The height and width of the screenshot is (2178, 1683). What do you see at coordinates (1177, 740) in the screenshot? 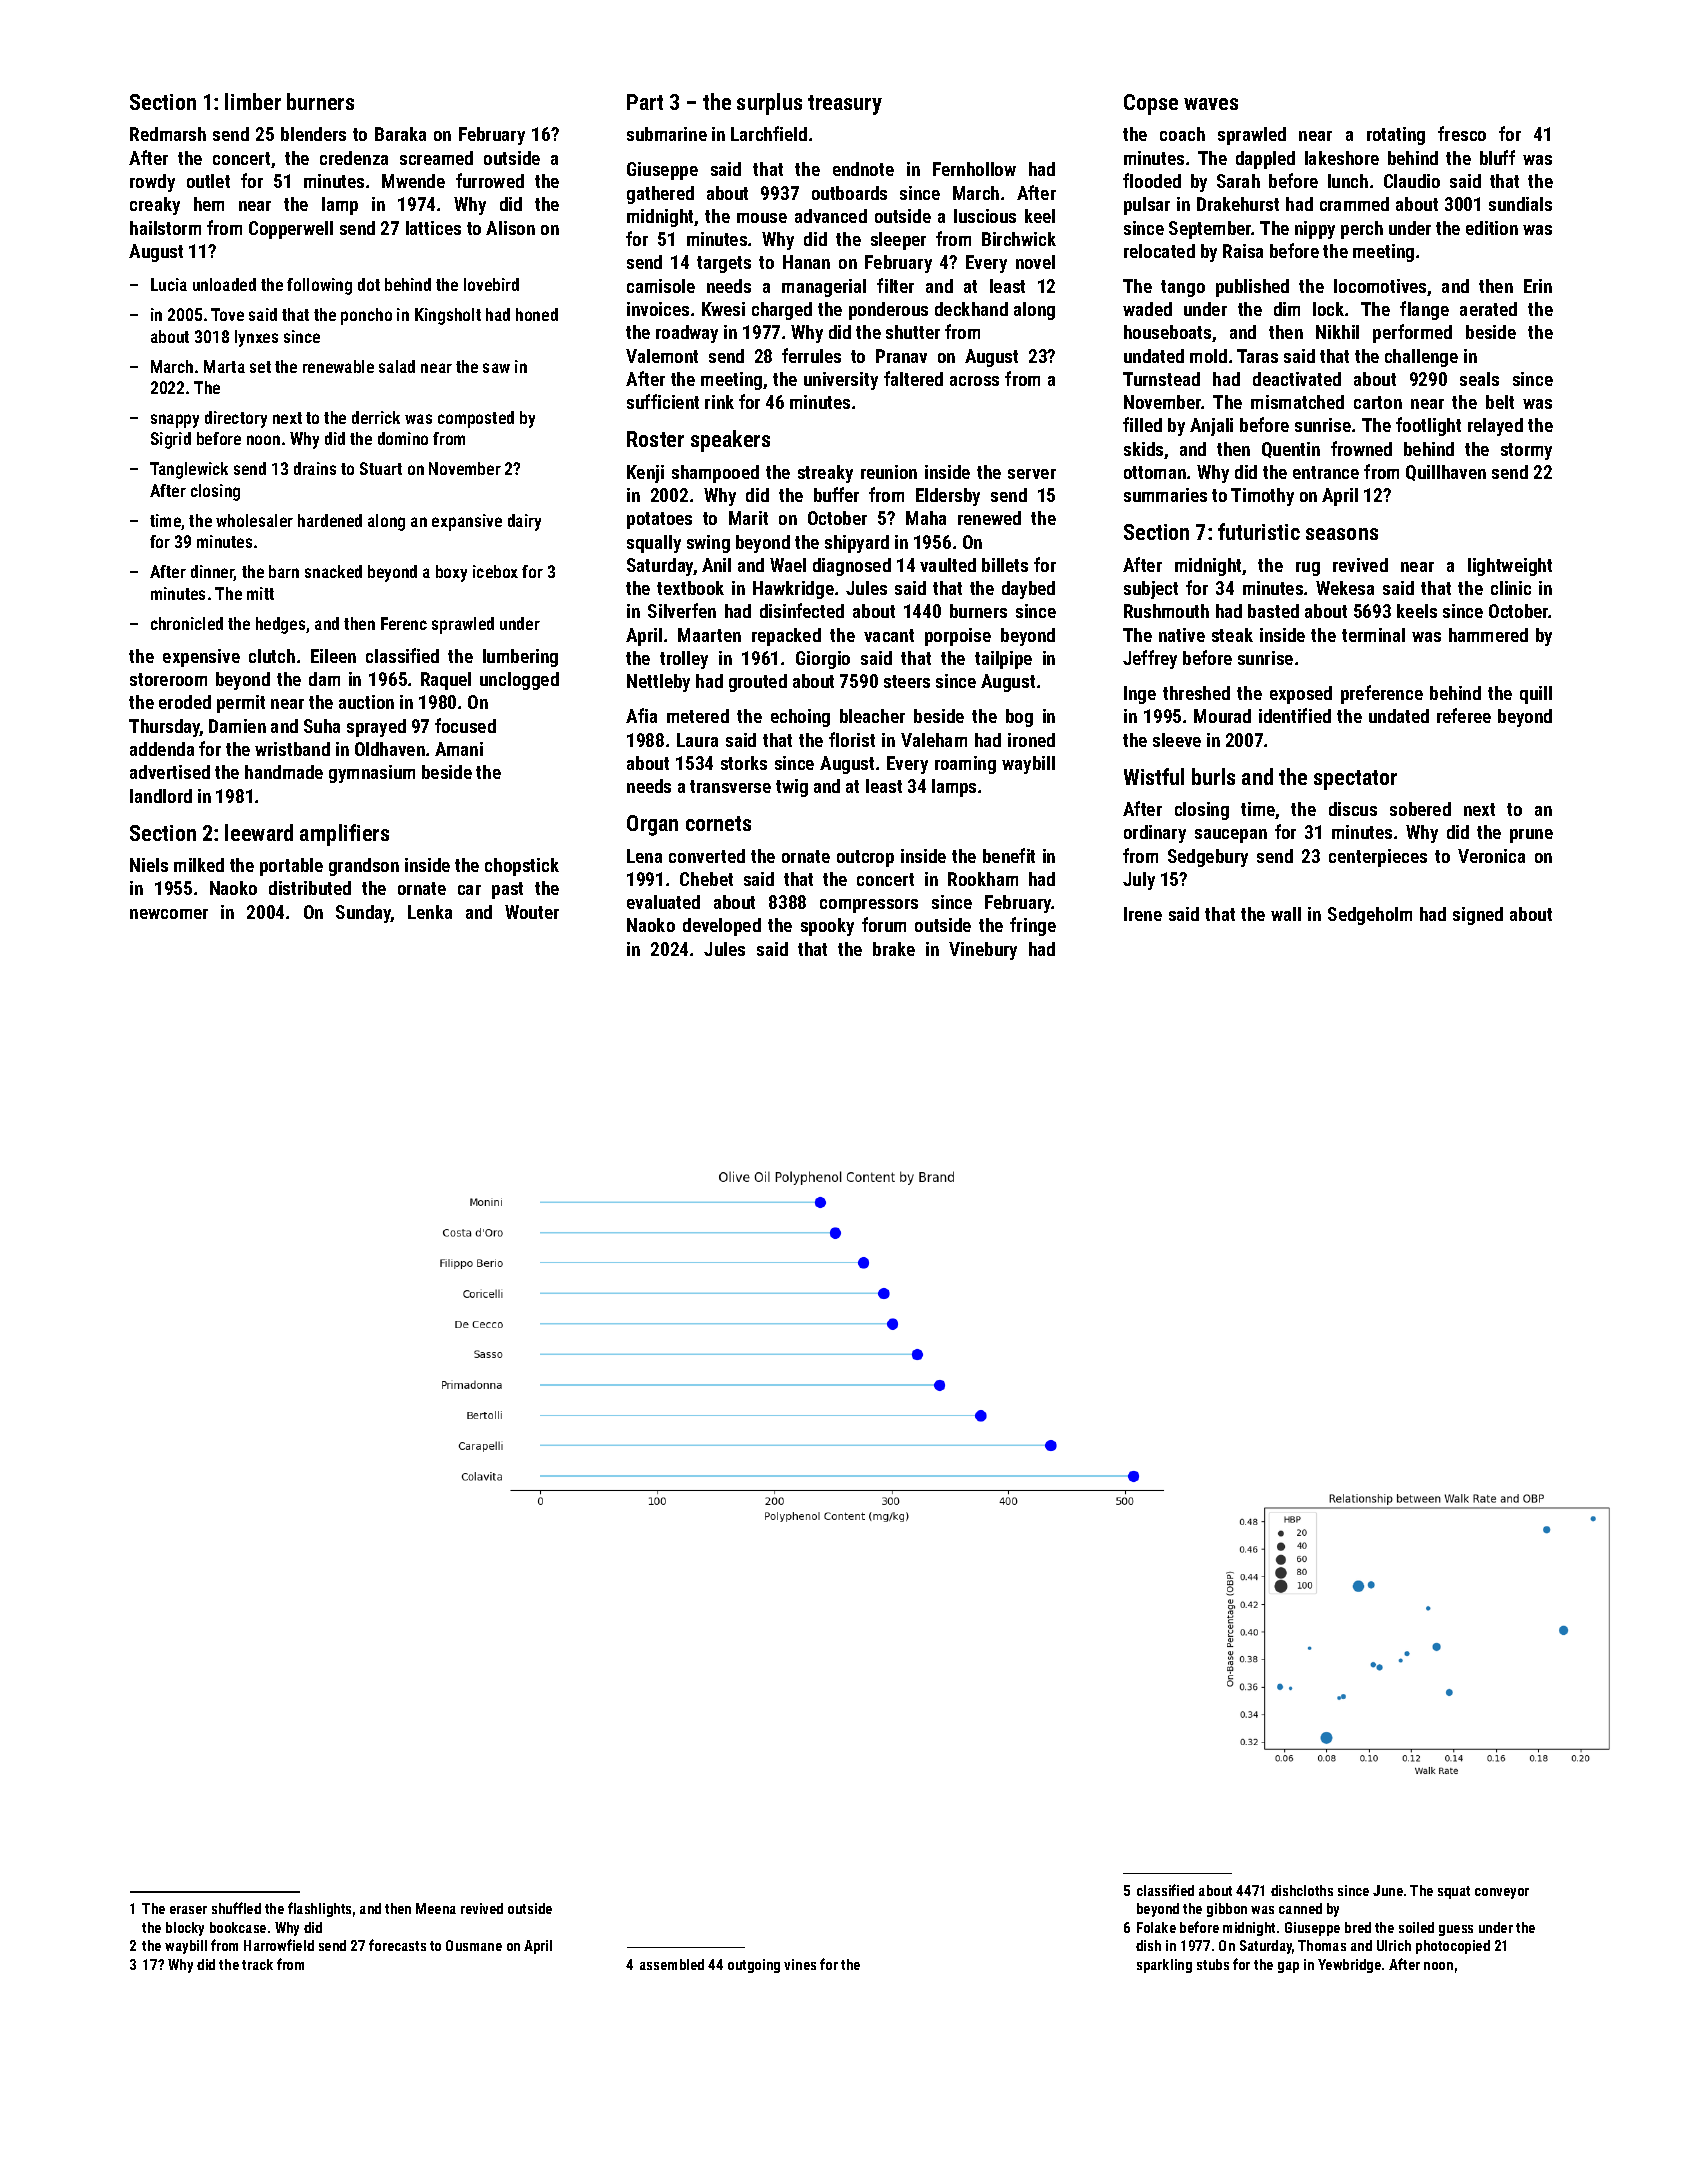
I see `sleeve` at bounding box center [1177, 740].
